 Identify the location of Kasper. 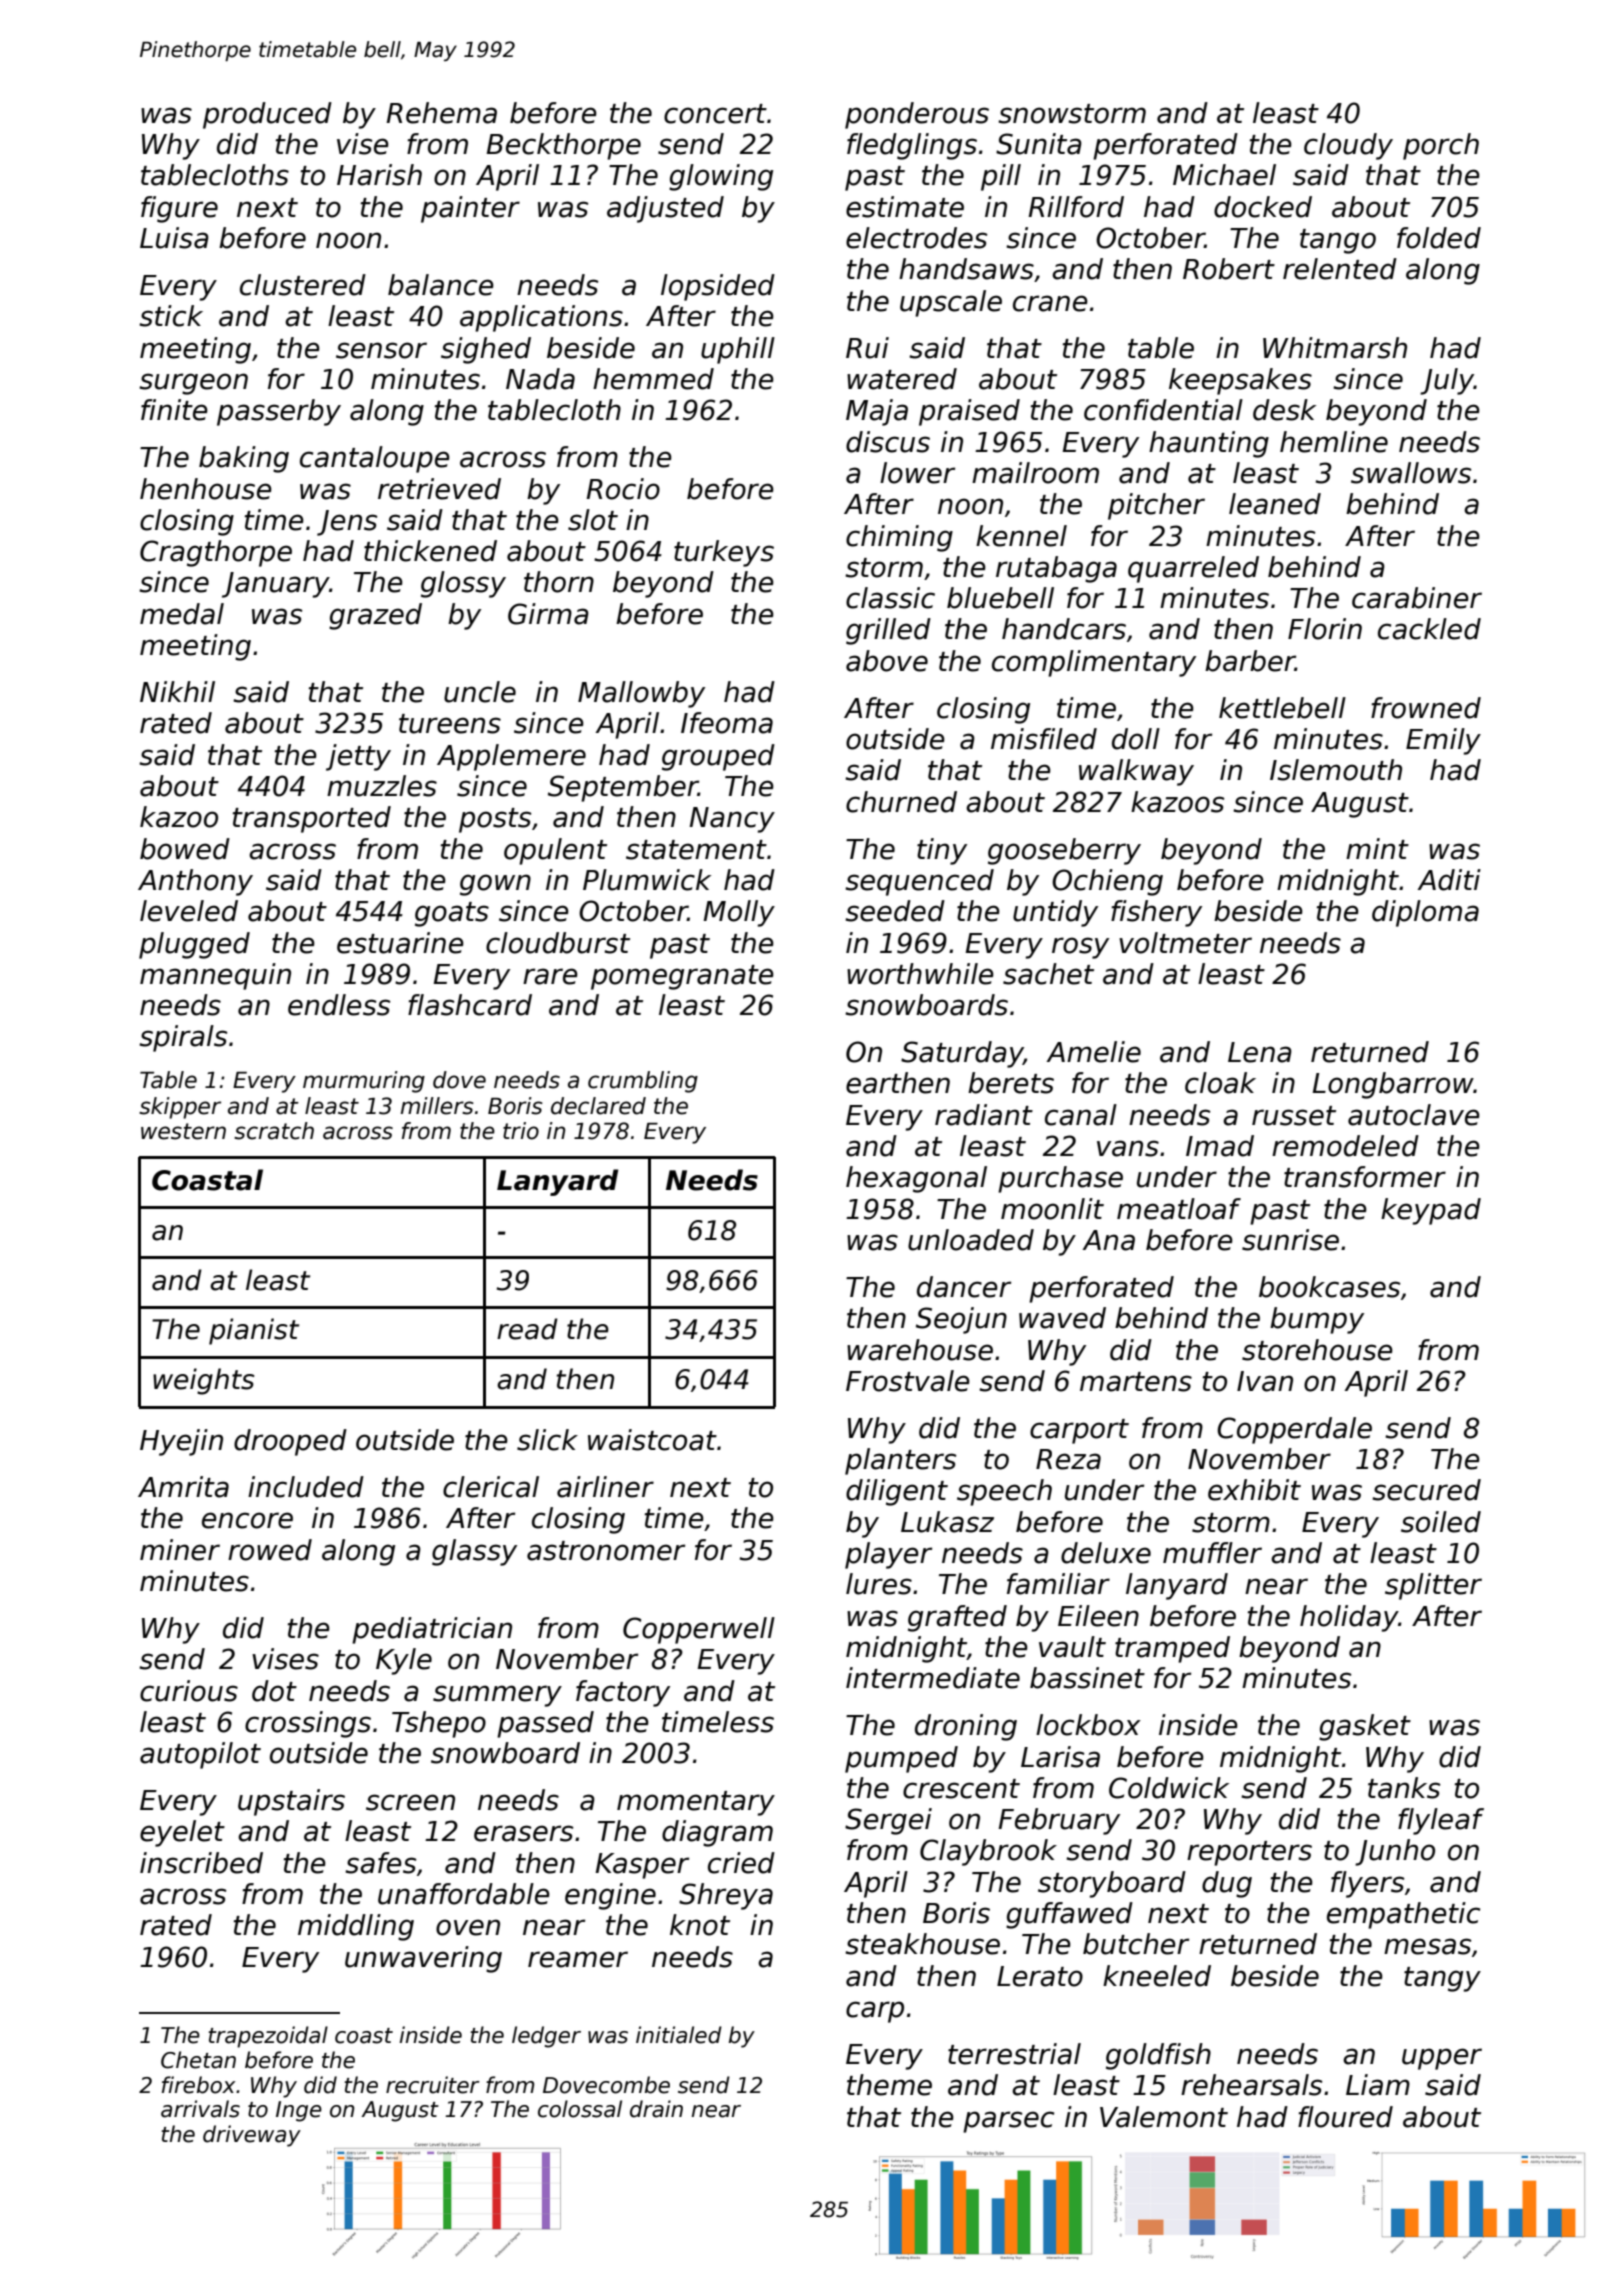
(642, 1866).
